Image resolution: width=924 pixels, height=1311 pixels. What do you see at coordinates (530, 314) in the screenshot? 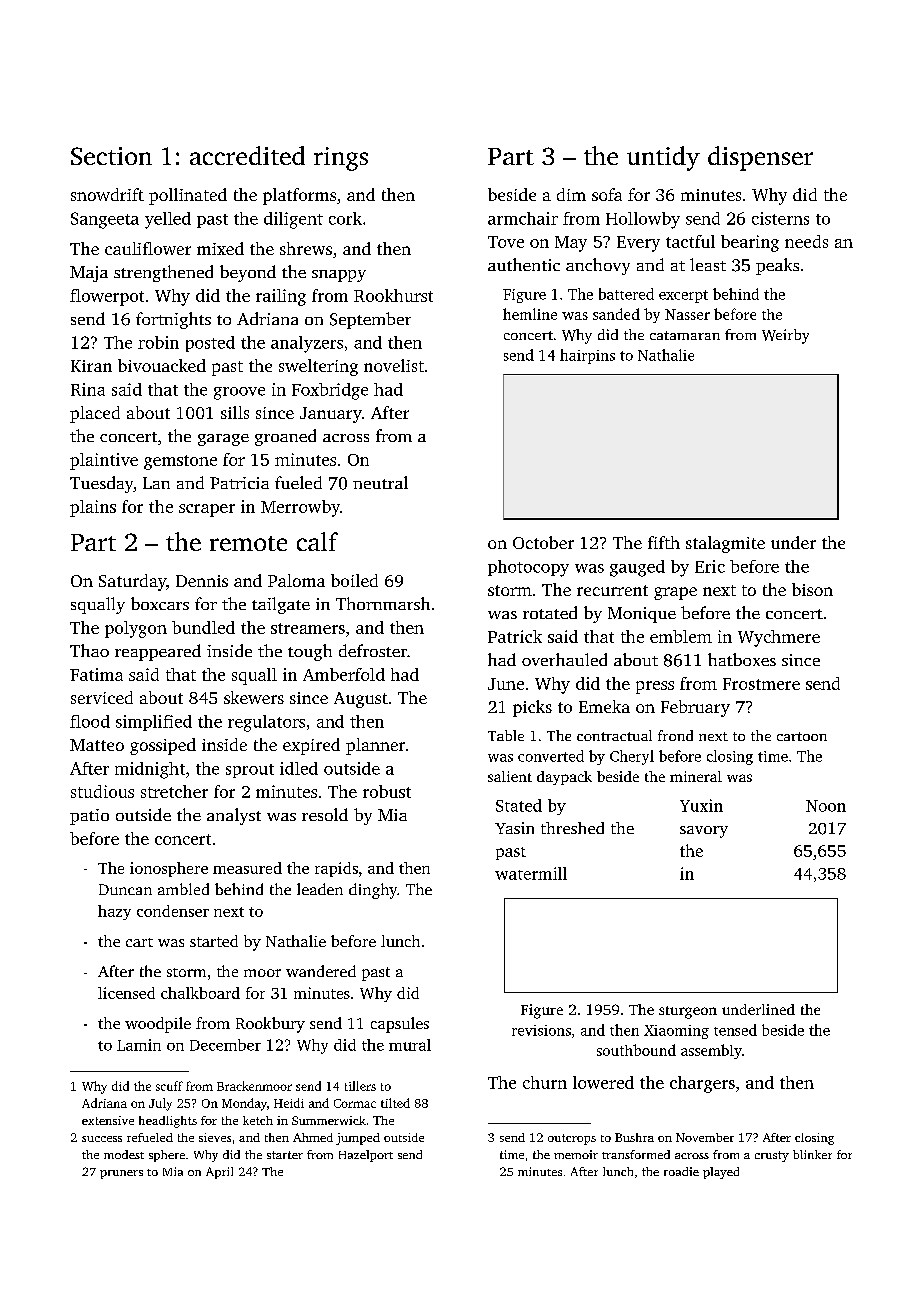
I see `hemline` at bounding box center [530, 314].
